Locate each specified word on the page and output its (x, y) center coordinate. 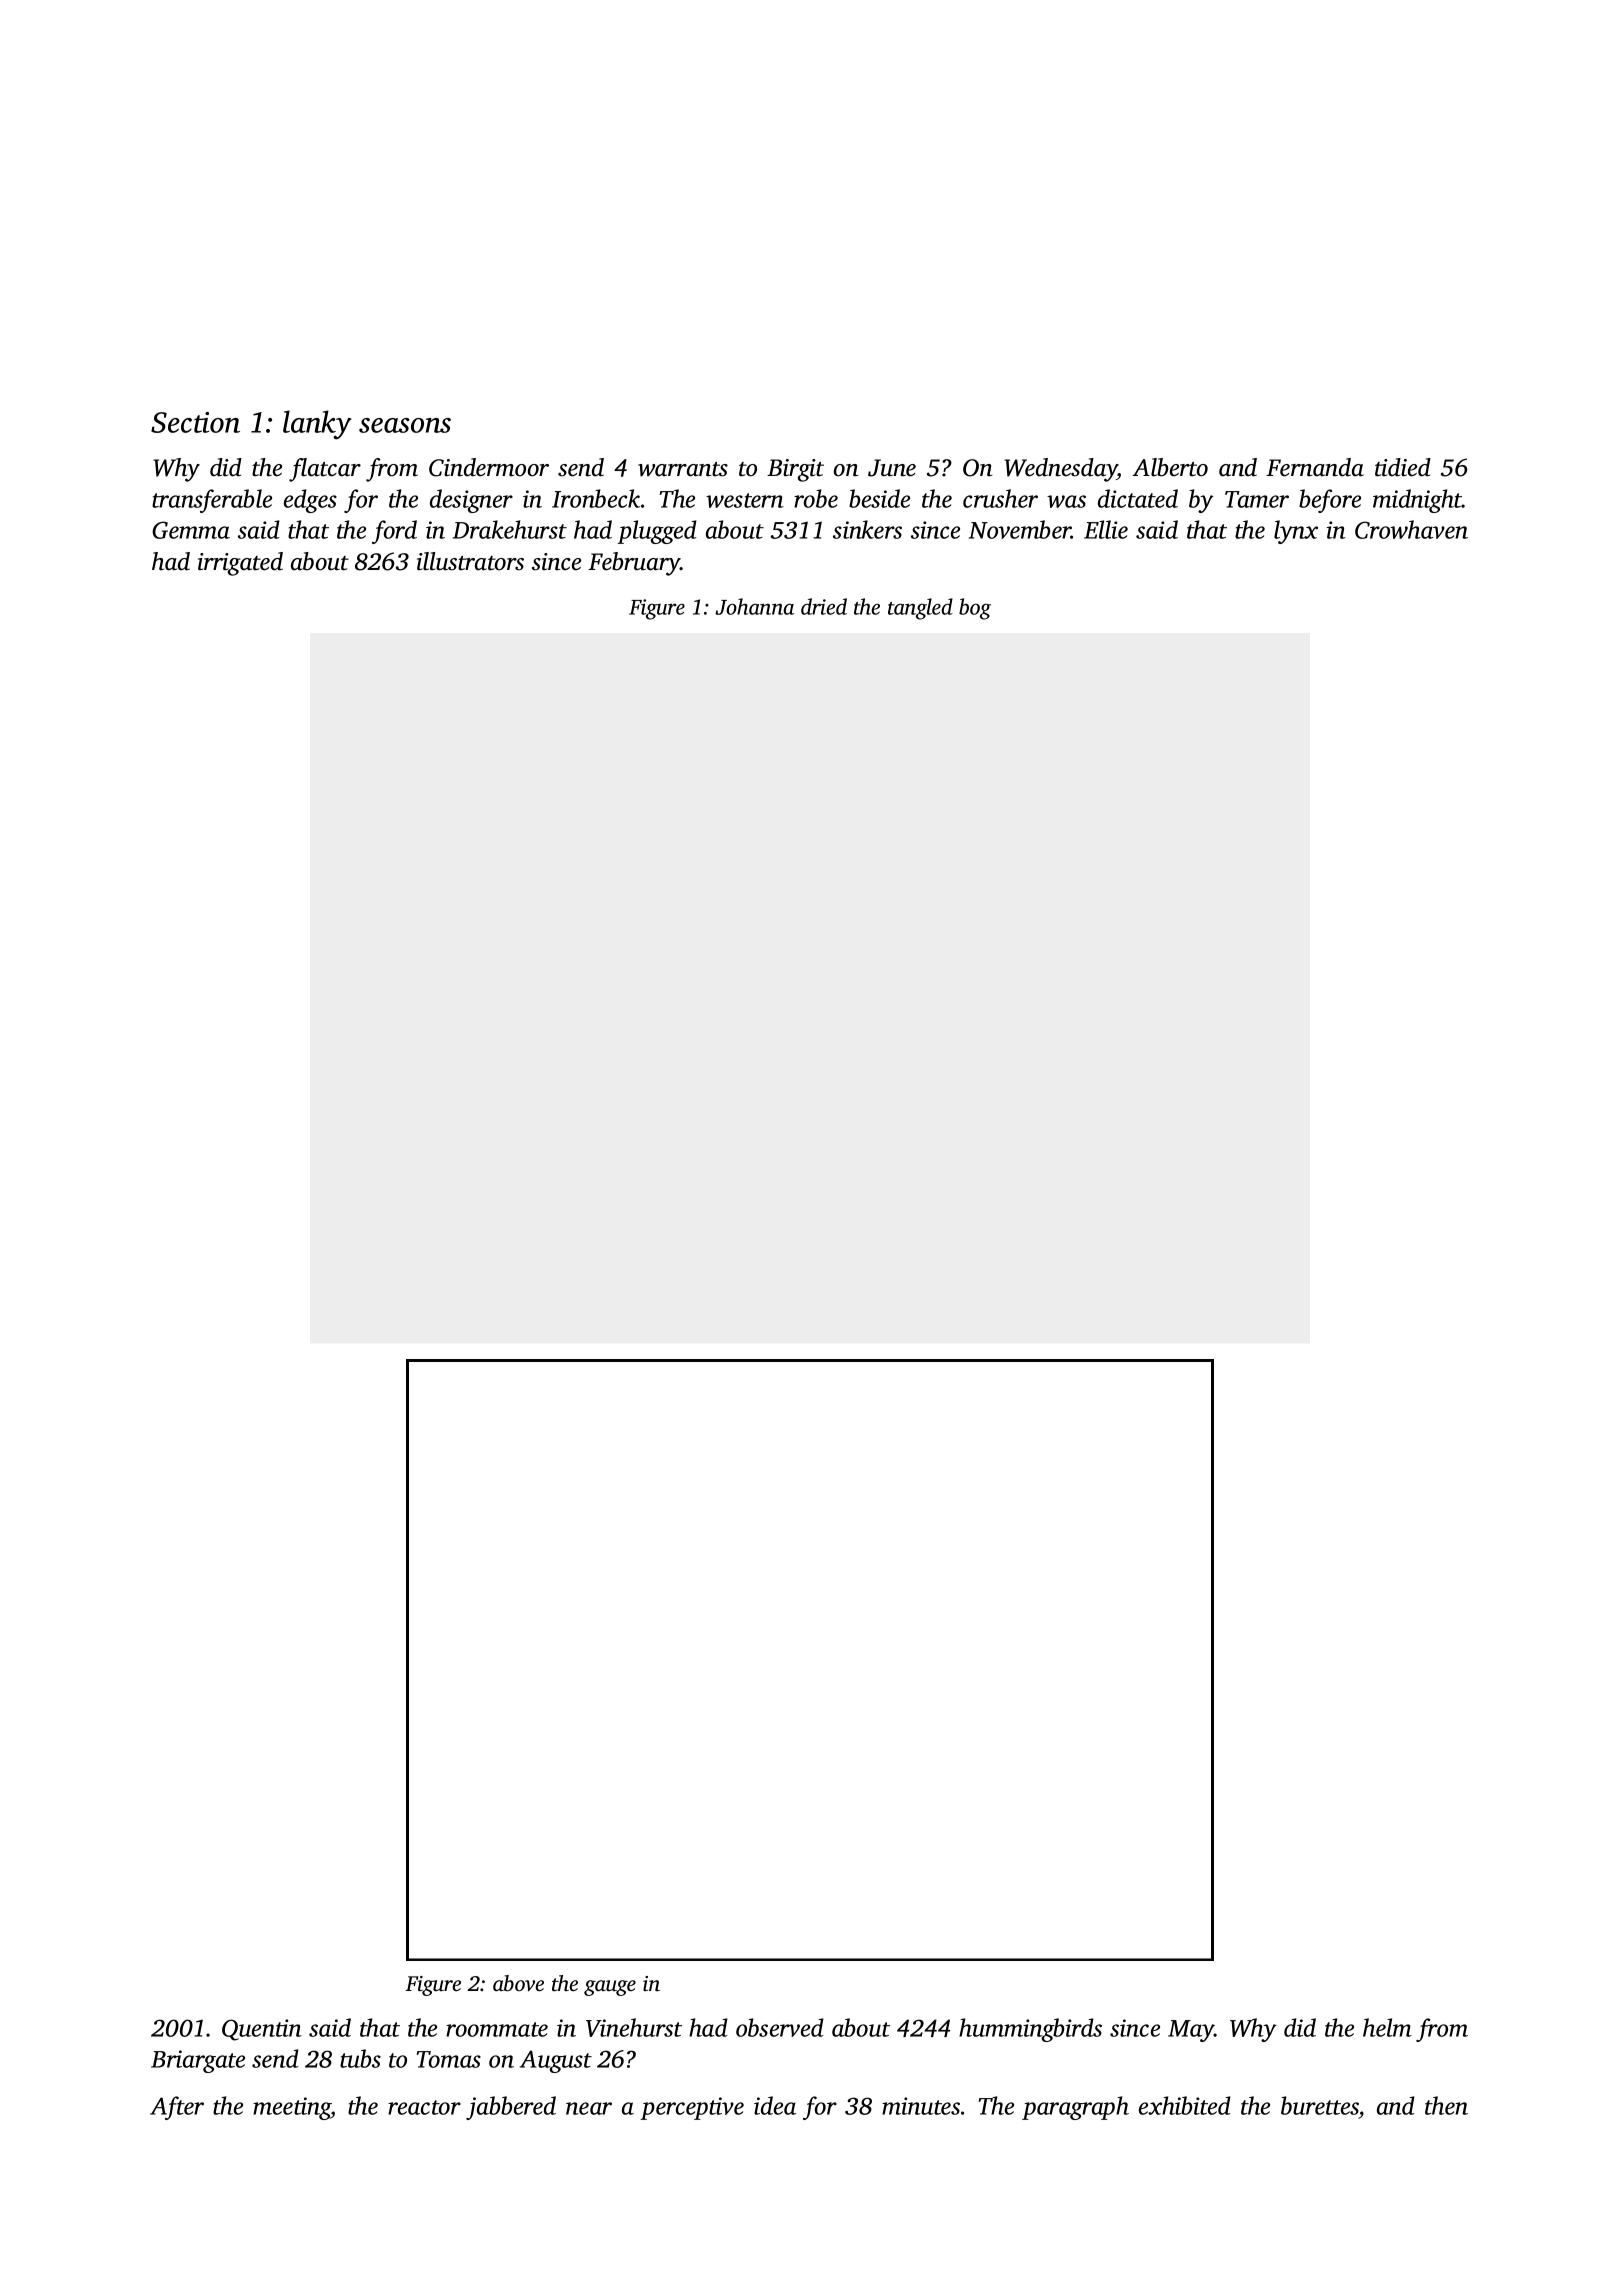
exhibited (1185, 2105)
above (518, 1983)
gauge (610, 1988)
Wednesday (1060, 470)
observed (780, 2027)
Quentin (262, 2030)
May (1191, 2031)
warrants (683, 469)
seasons (405, 425)
